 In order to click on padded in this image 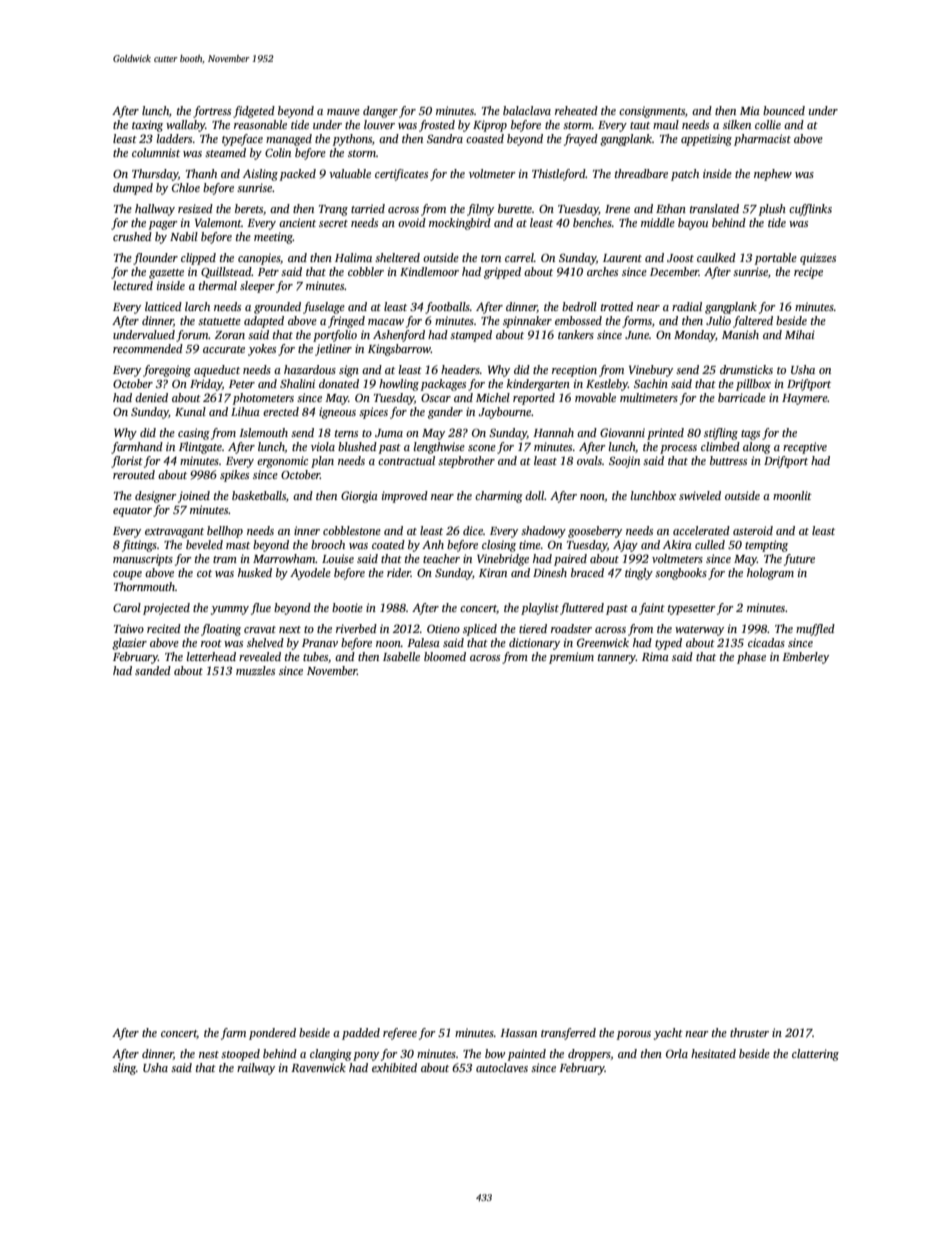, I will do `click(361, 1034)`.
